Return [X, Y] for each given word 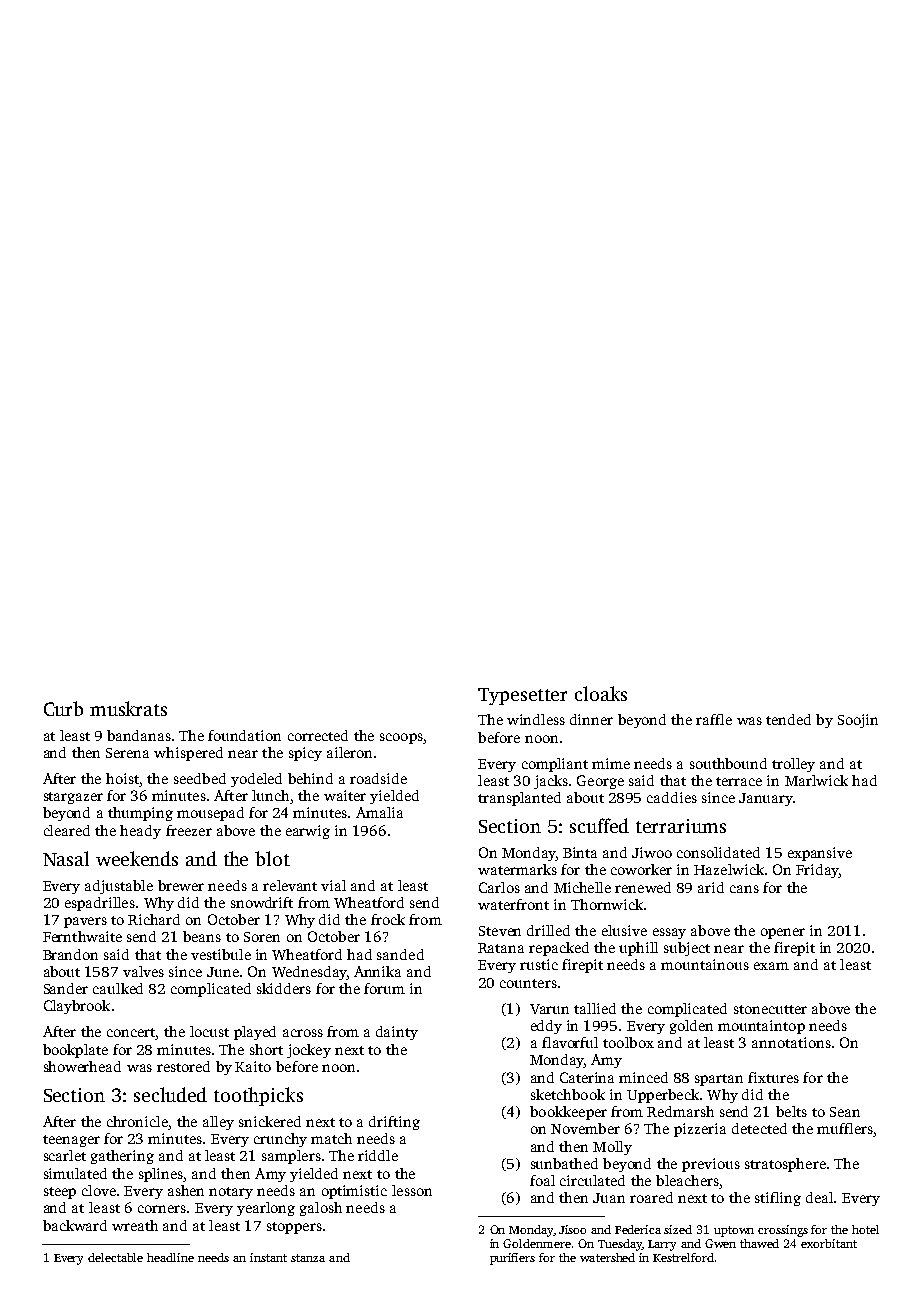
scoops [401, 738]
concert [131, 1034]
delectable [115, 1257]
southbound [728, 763]
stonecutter [770, 1009]
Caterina [587, 1077]
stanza [308, 1258]
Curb [63, 708]
